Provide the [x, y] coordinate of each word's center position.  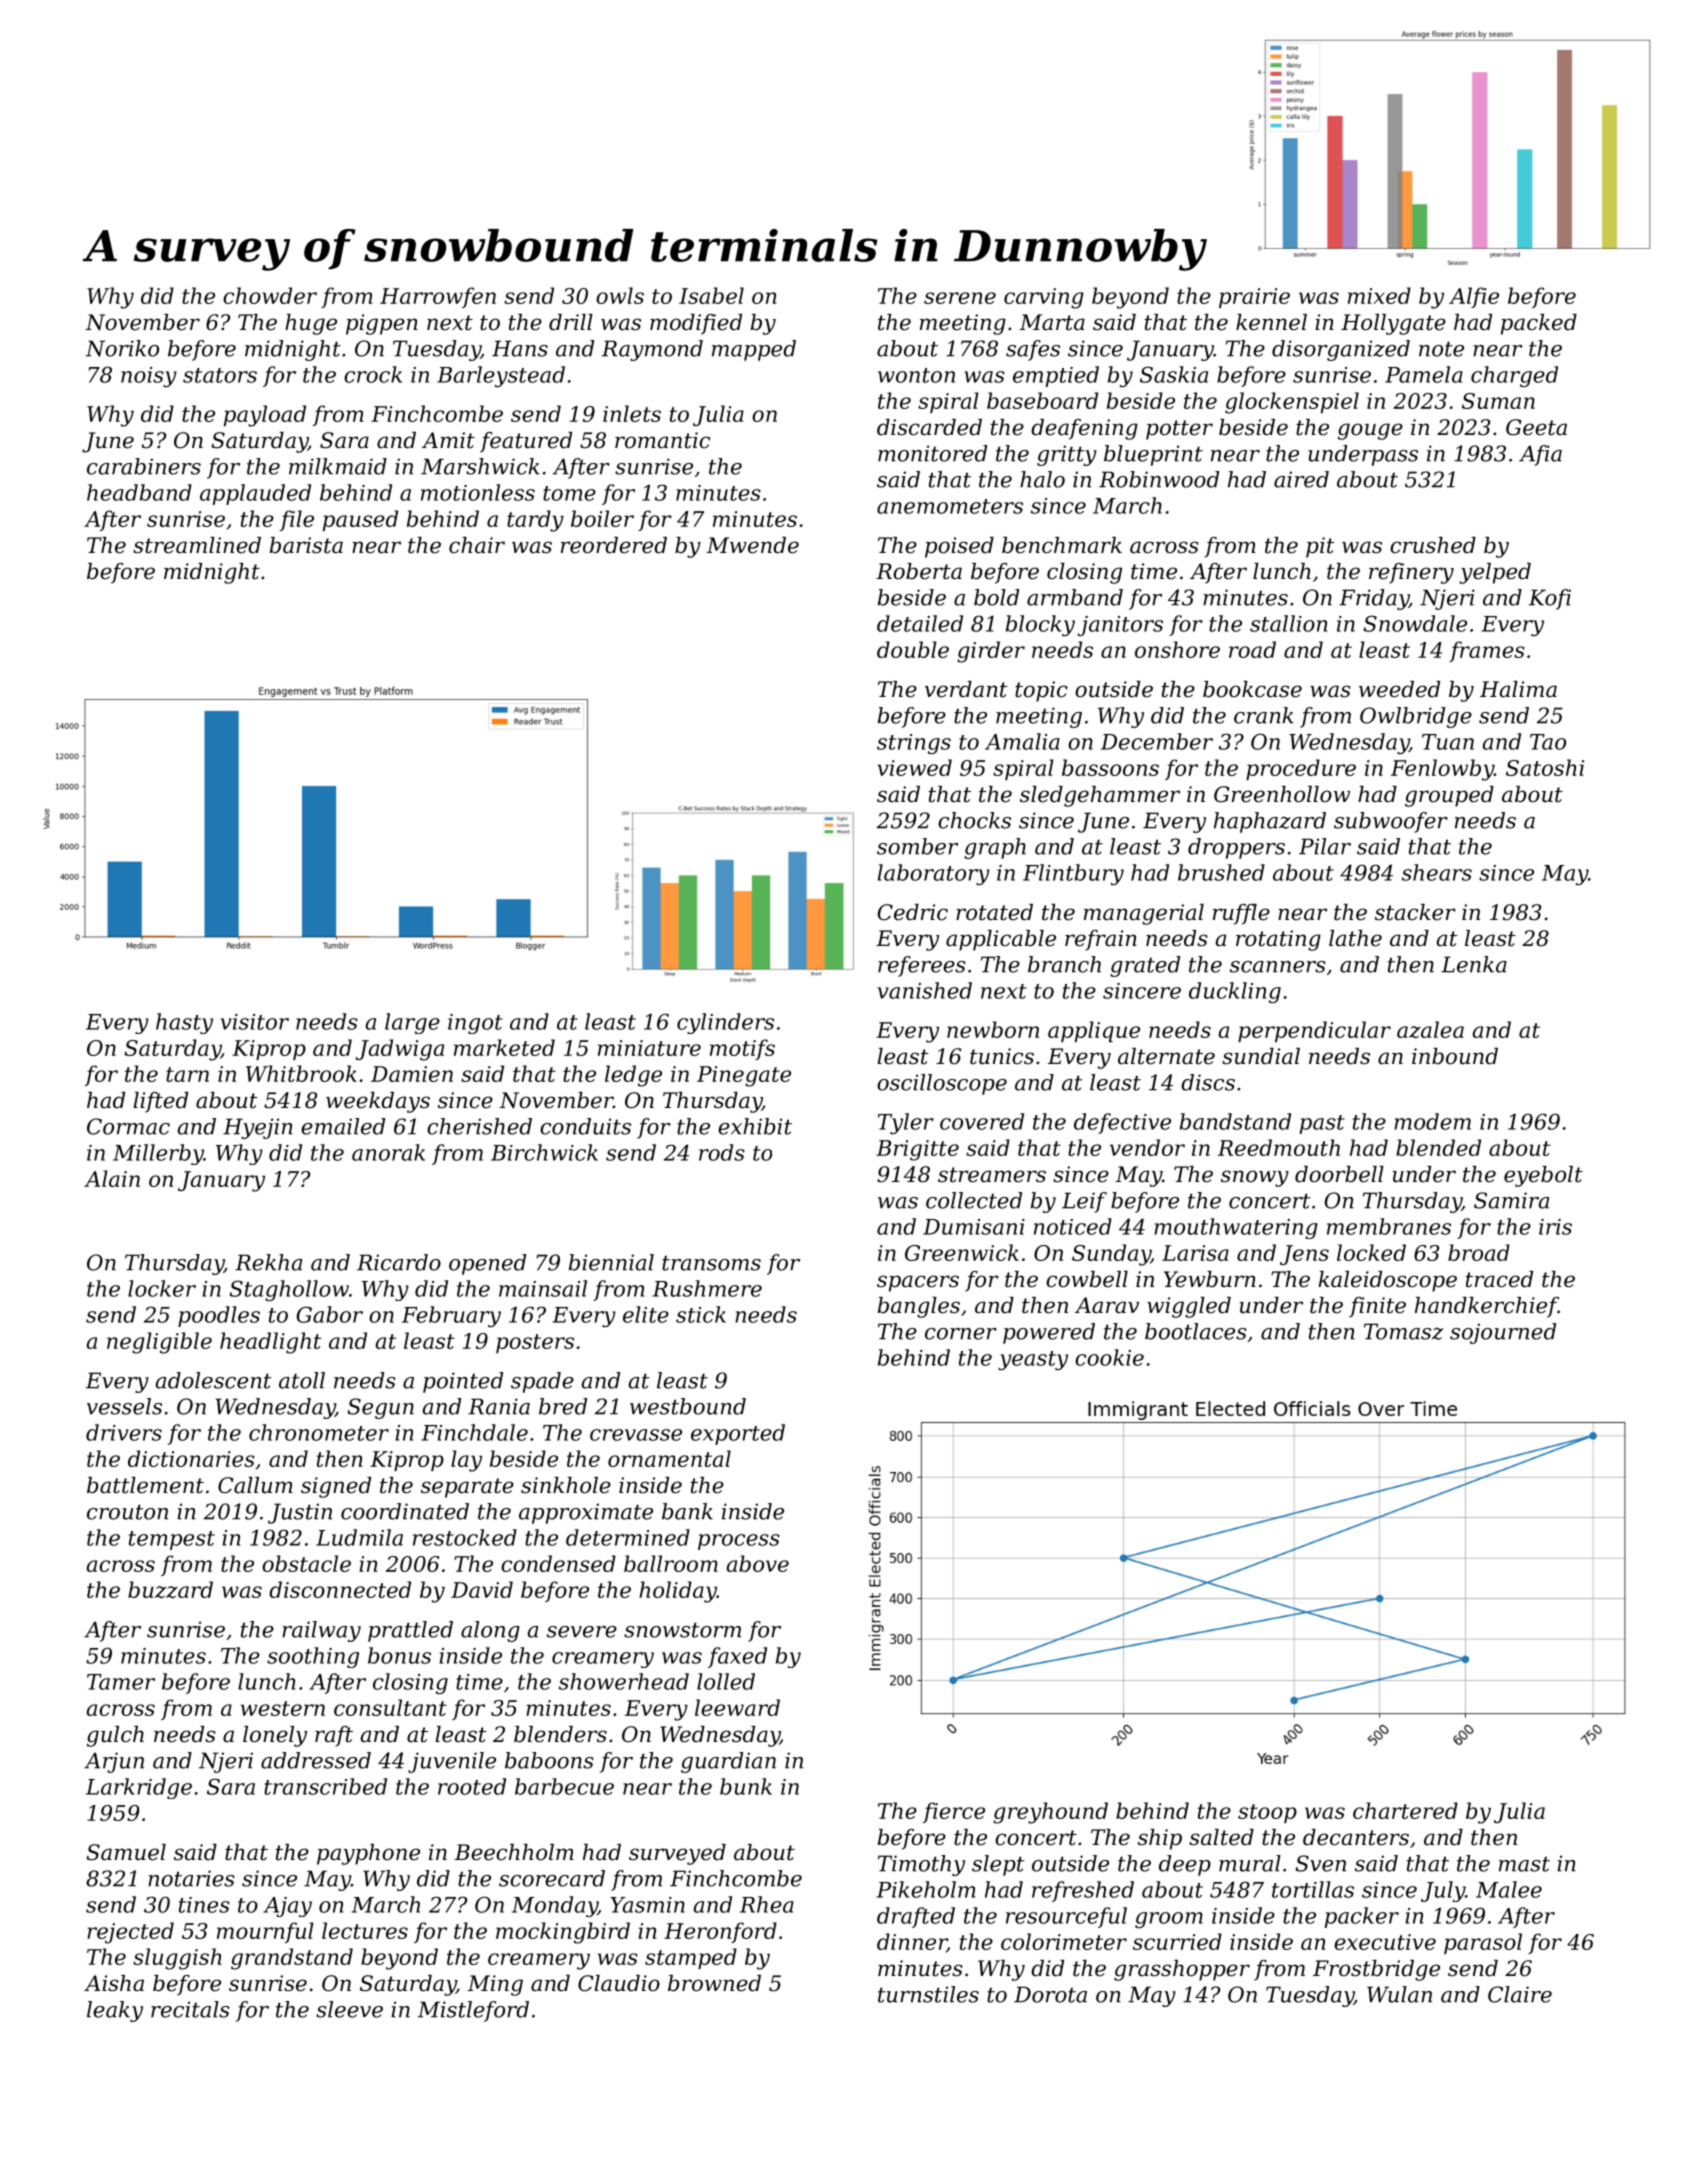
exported [738, 1434]
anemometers [950, 506]
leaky [115, 2011]
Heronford [720, 1932]
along [490, 1631]
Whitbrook [301, 1073]
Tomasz [1403, 1331]
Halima [1518, 689]
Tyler [906, 1123]
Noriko [122, 348]
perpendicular [1314, 1031]
